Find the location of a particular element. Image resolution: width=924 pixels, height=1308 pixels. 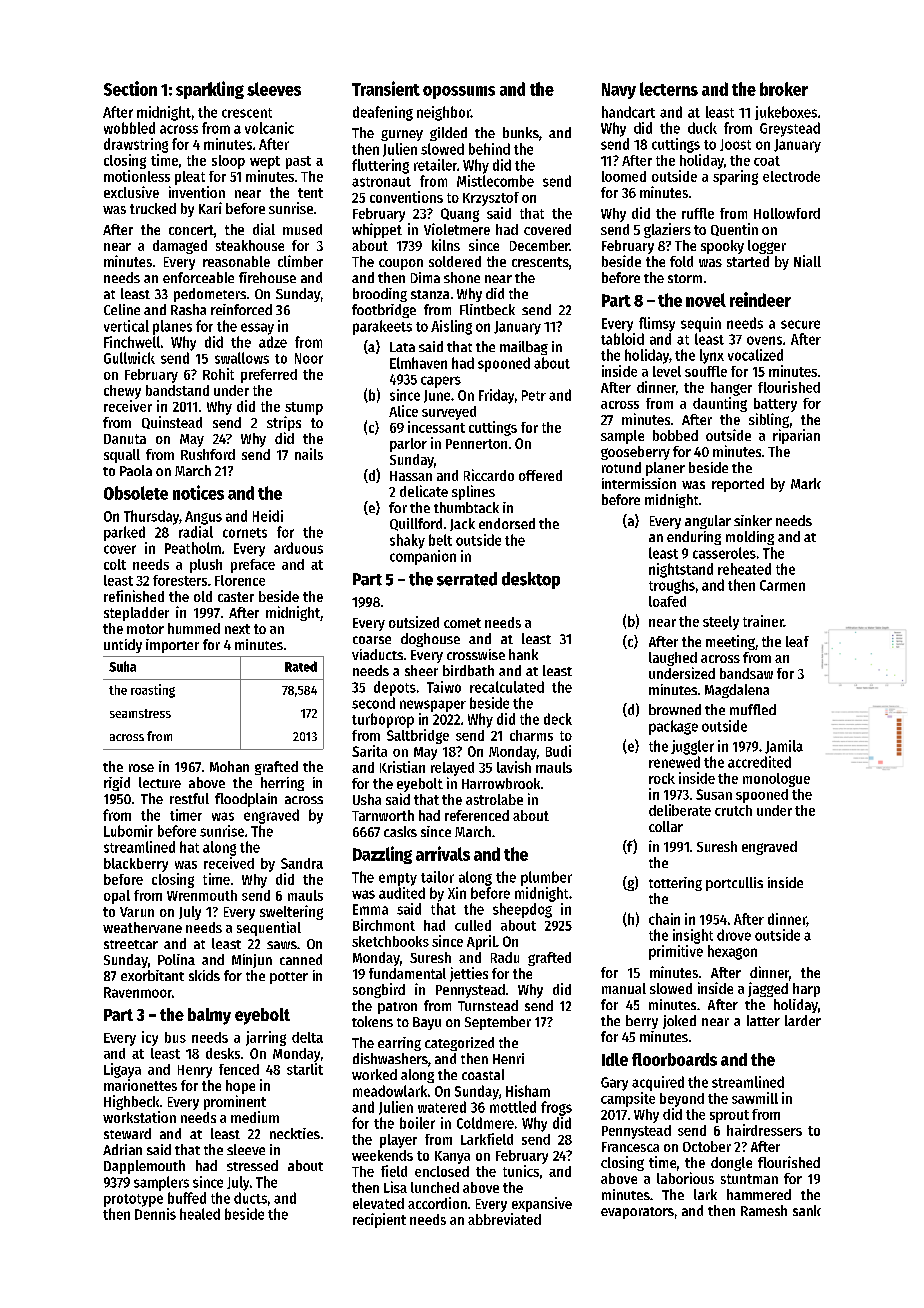

planes is located at coordinates (172, 327).
